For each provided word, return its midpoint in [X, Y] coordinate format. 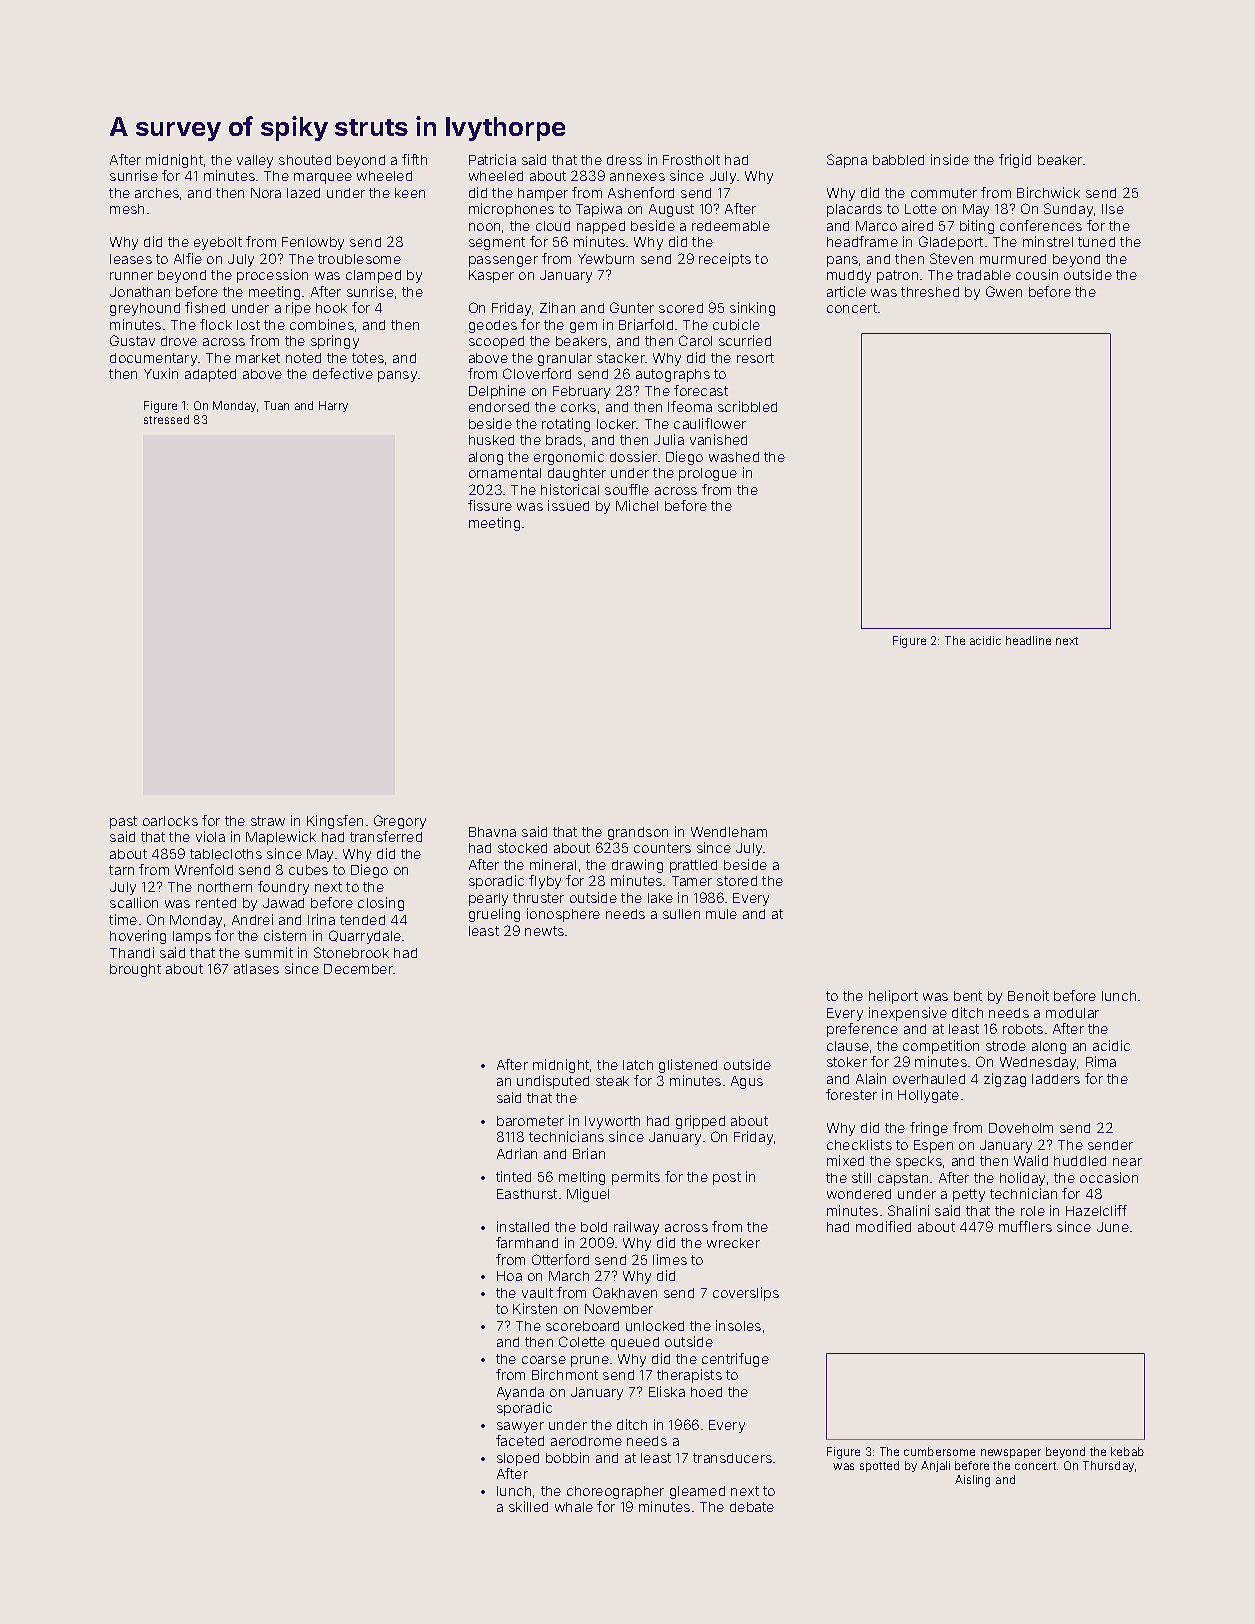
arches [157, 193]
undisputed [553, 1082]
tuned [1096, 242]
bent [968, 996]
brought [135, 970]
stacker [621, 358]
